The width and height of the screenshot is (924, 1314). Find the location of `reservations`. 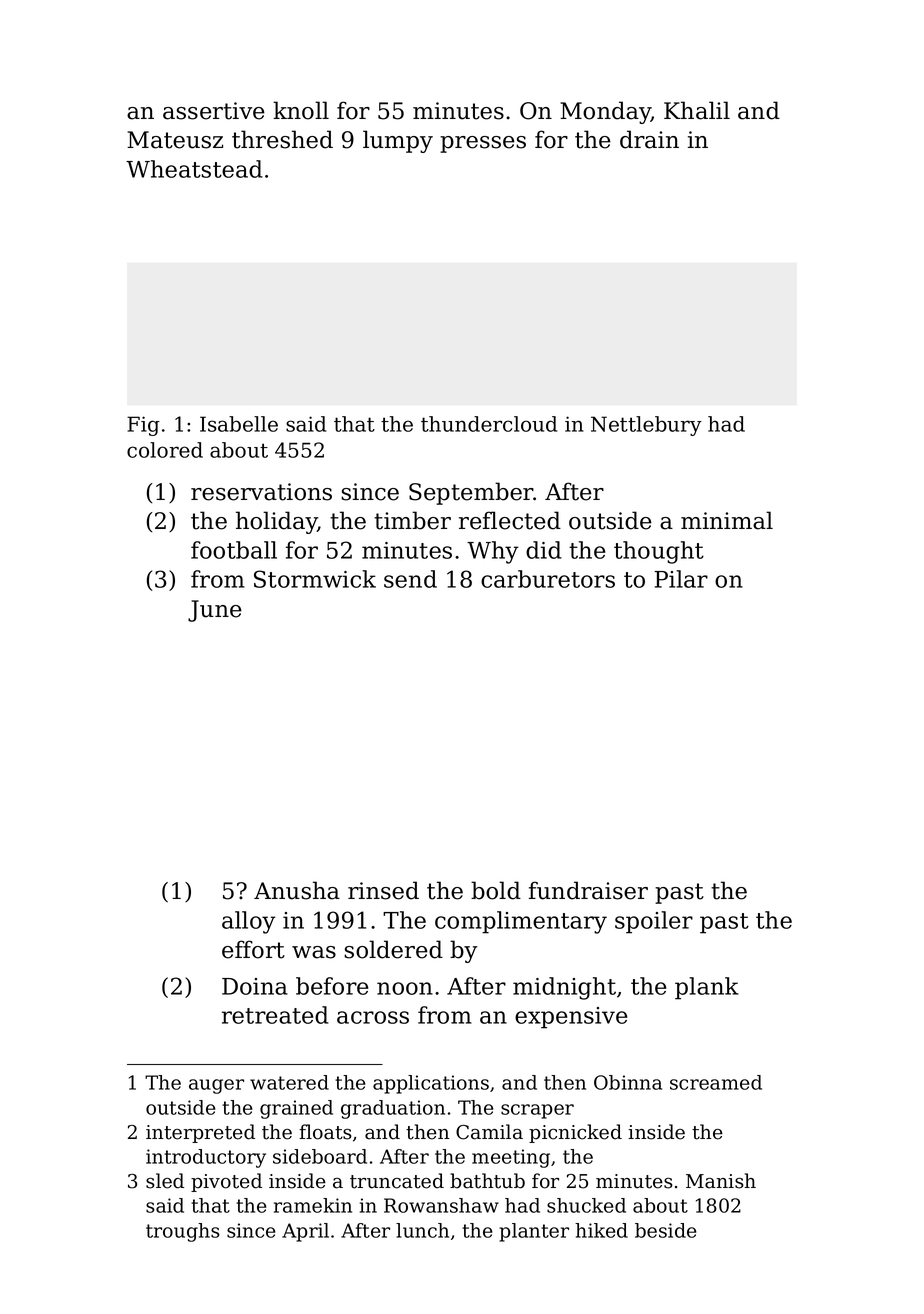

reservations is located at coordinates (261, 492).
